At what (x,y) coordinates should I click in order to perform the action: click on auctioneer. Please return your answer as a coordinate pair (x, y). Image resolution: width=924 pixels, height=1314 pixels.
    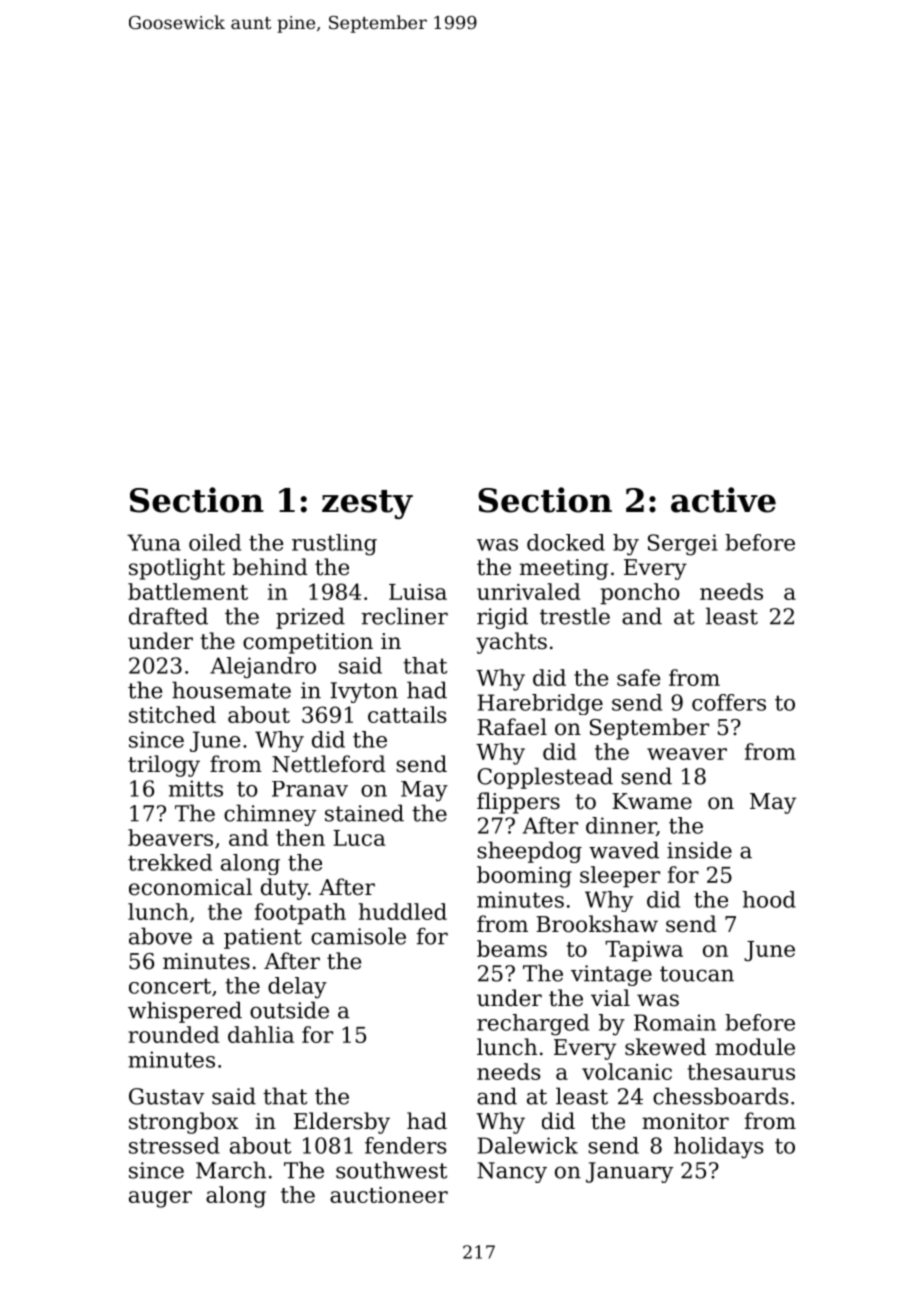
    Looking at the image, I should click on (389, 1195).
